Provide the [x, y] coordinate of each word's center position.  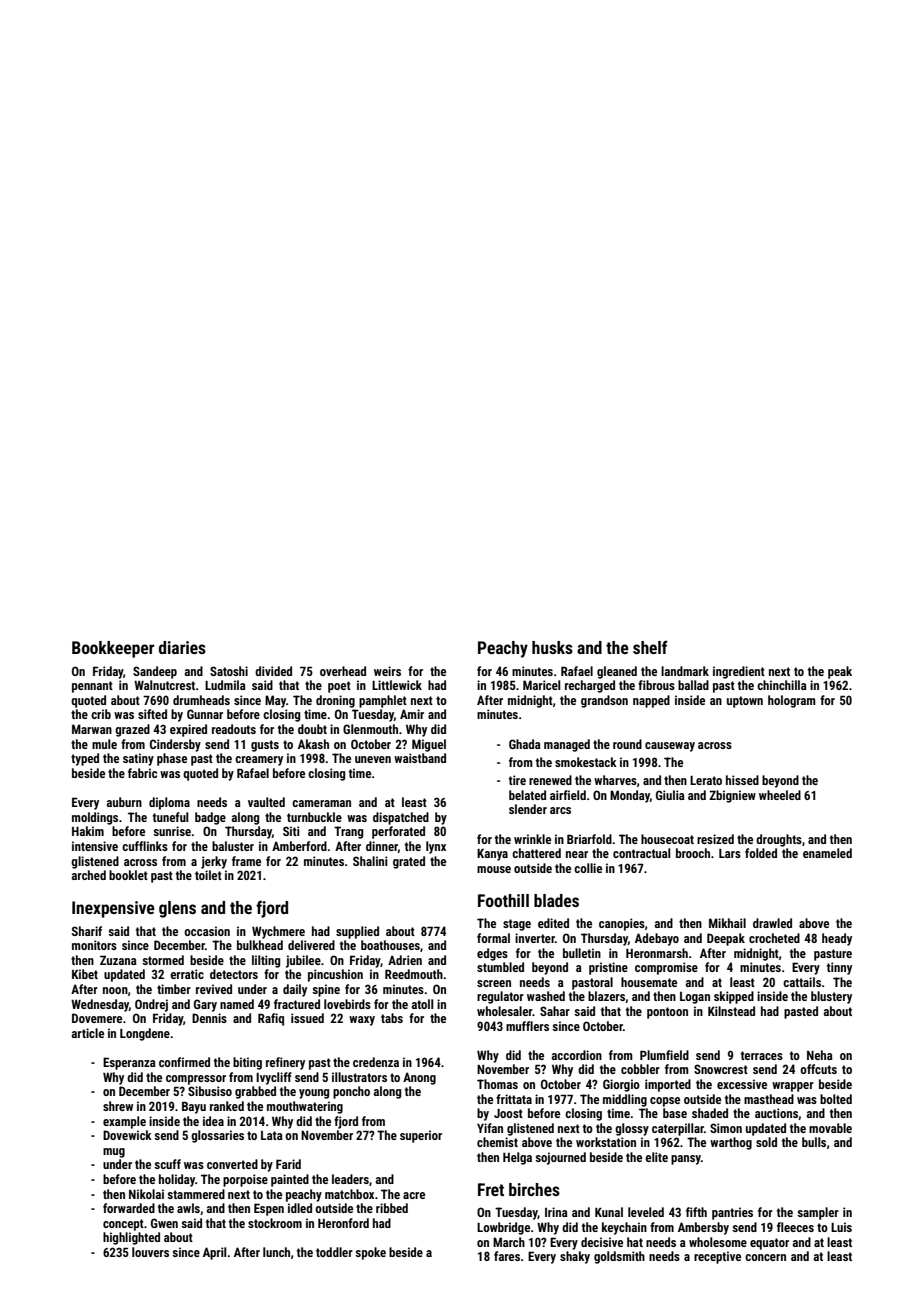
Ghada [525, 744]
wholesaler [505, 1011]
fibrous [656, 685]
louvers [150, 1252]
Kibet [85, 974]
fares [507, 1256]
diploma [169, 803]
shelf [650, 647]
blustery [831, 997]
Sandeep [155, 672]
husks [552, 647]
